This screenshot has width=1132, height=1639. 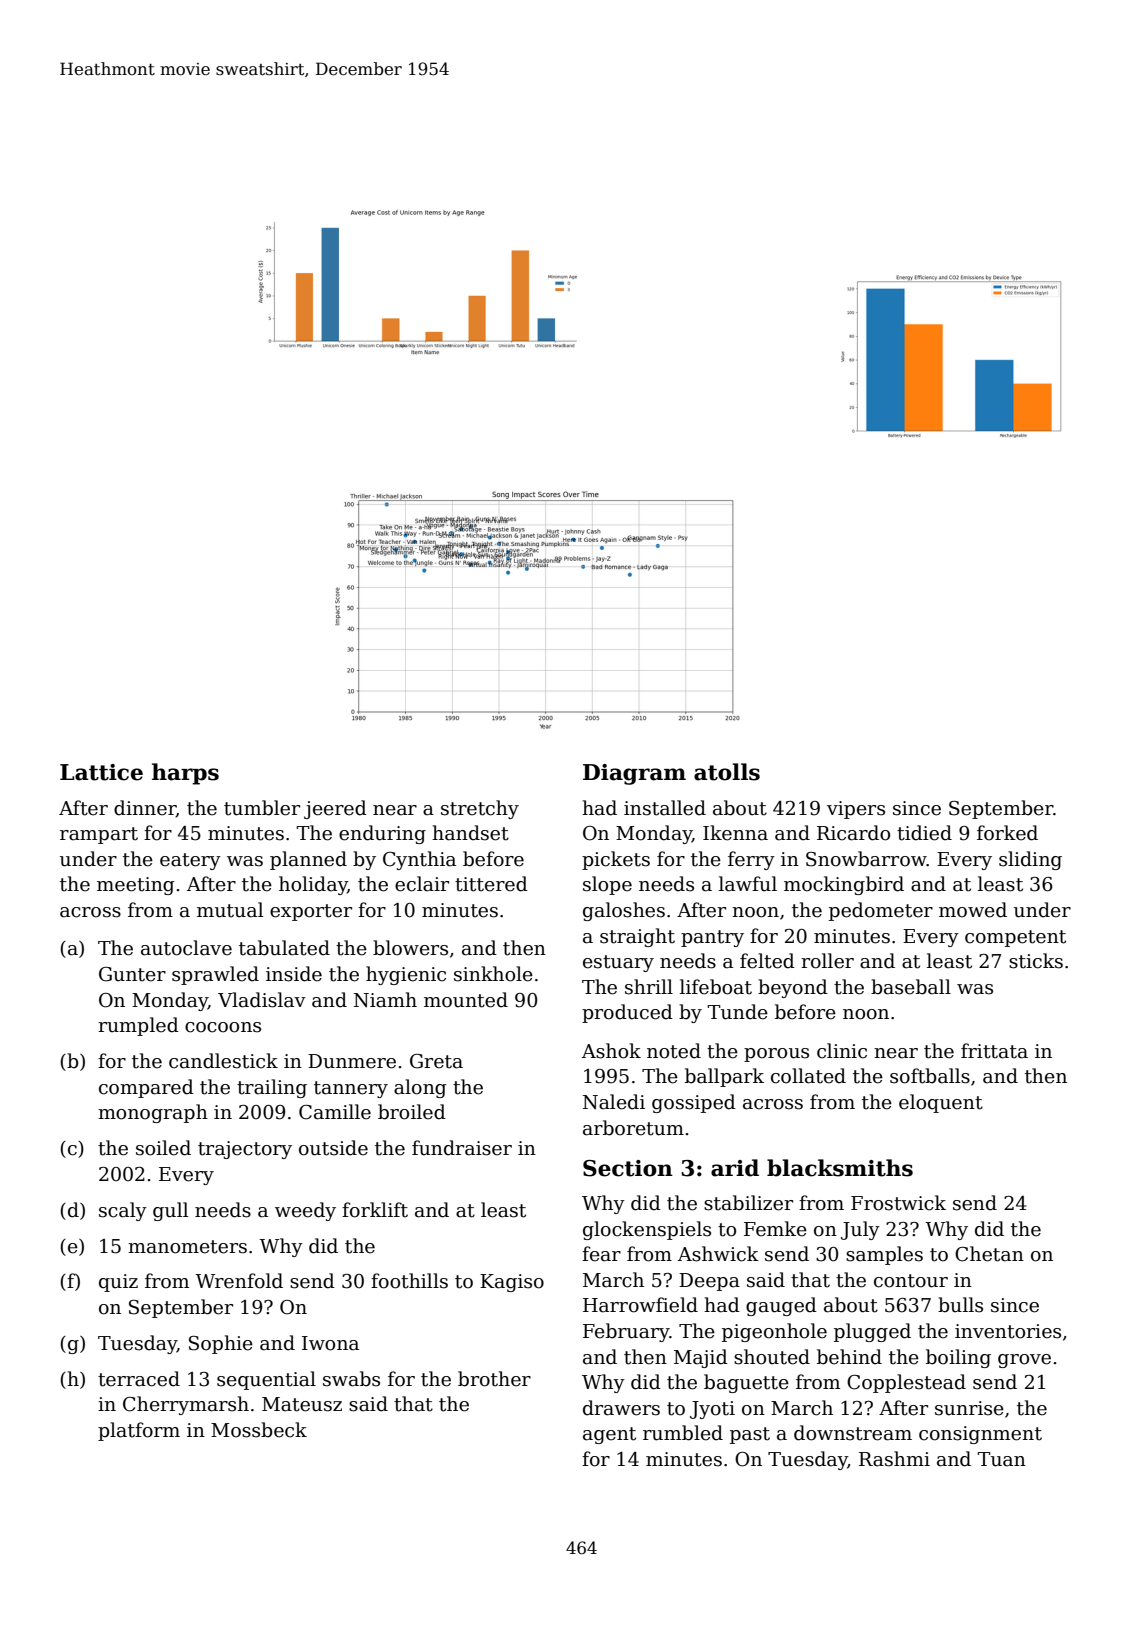 What do you see at coordinates (748, 1203) in the screenshot?
I see `stabilizer` at bounding box center [748, 1203].
